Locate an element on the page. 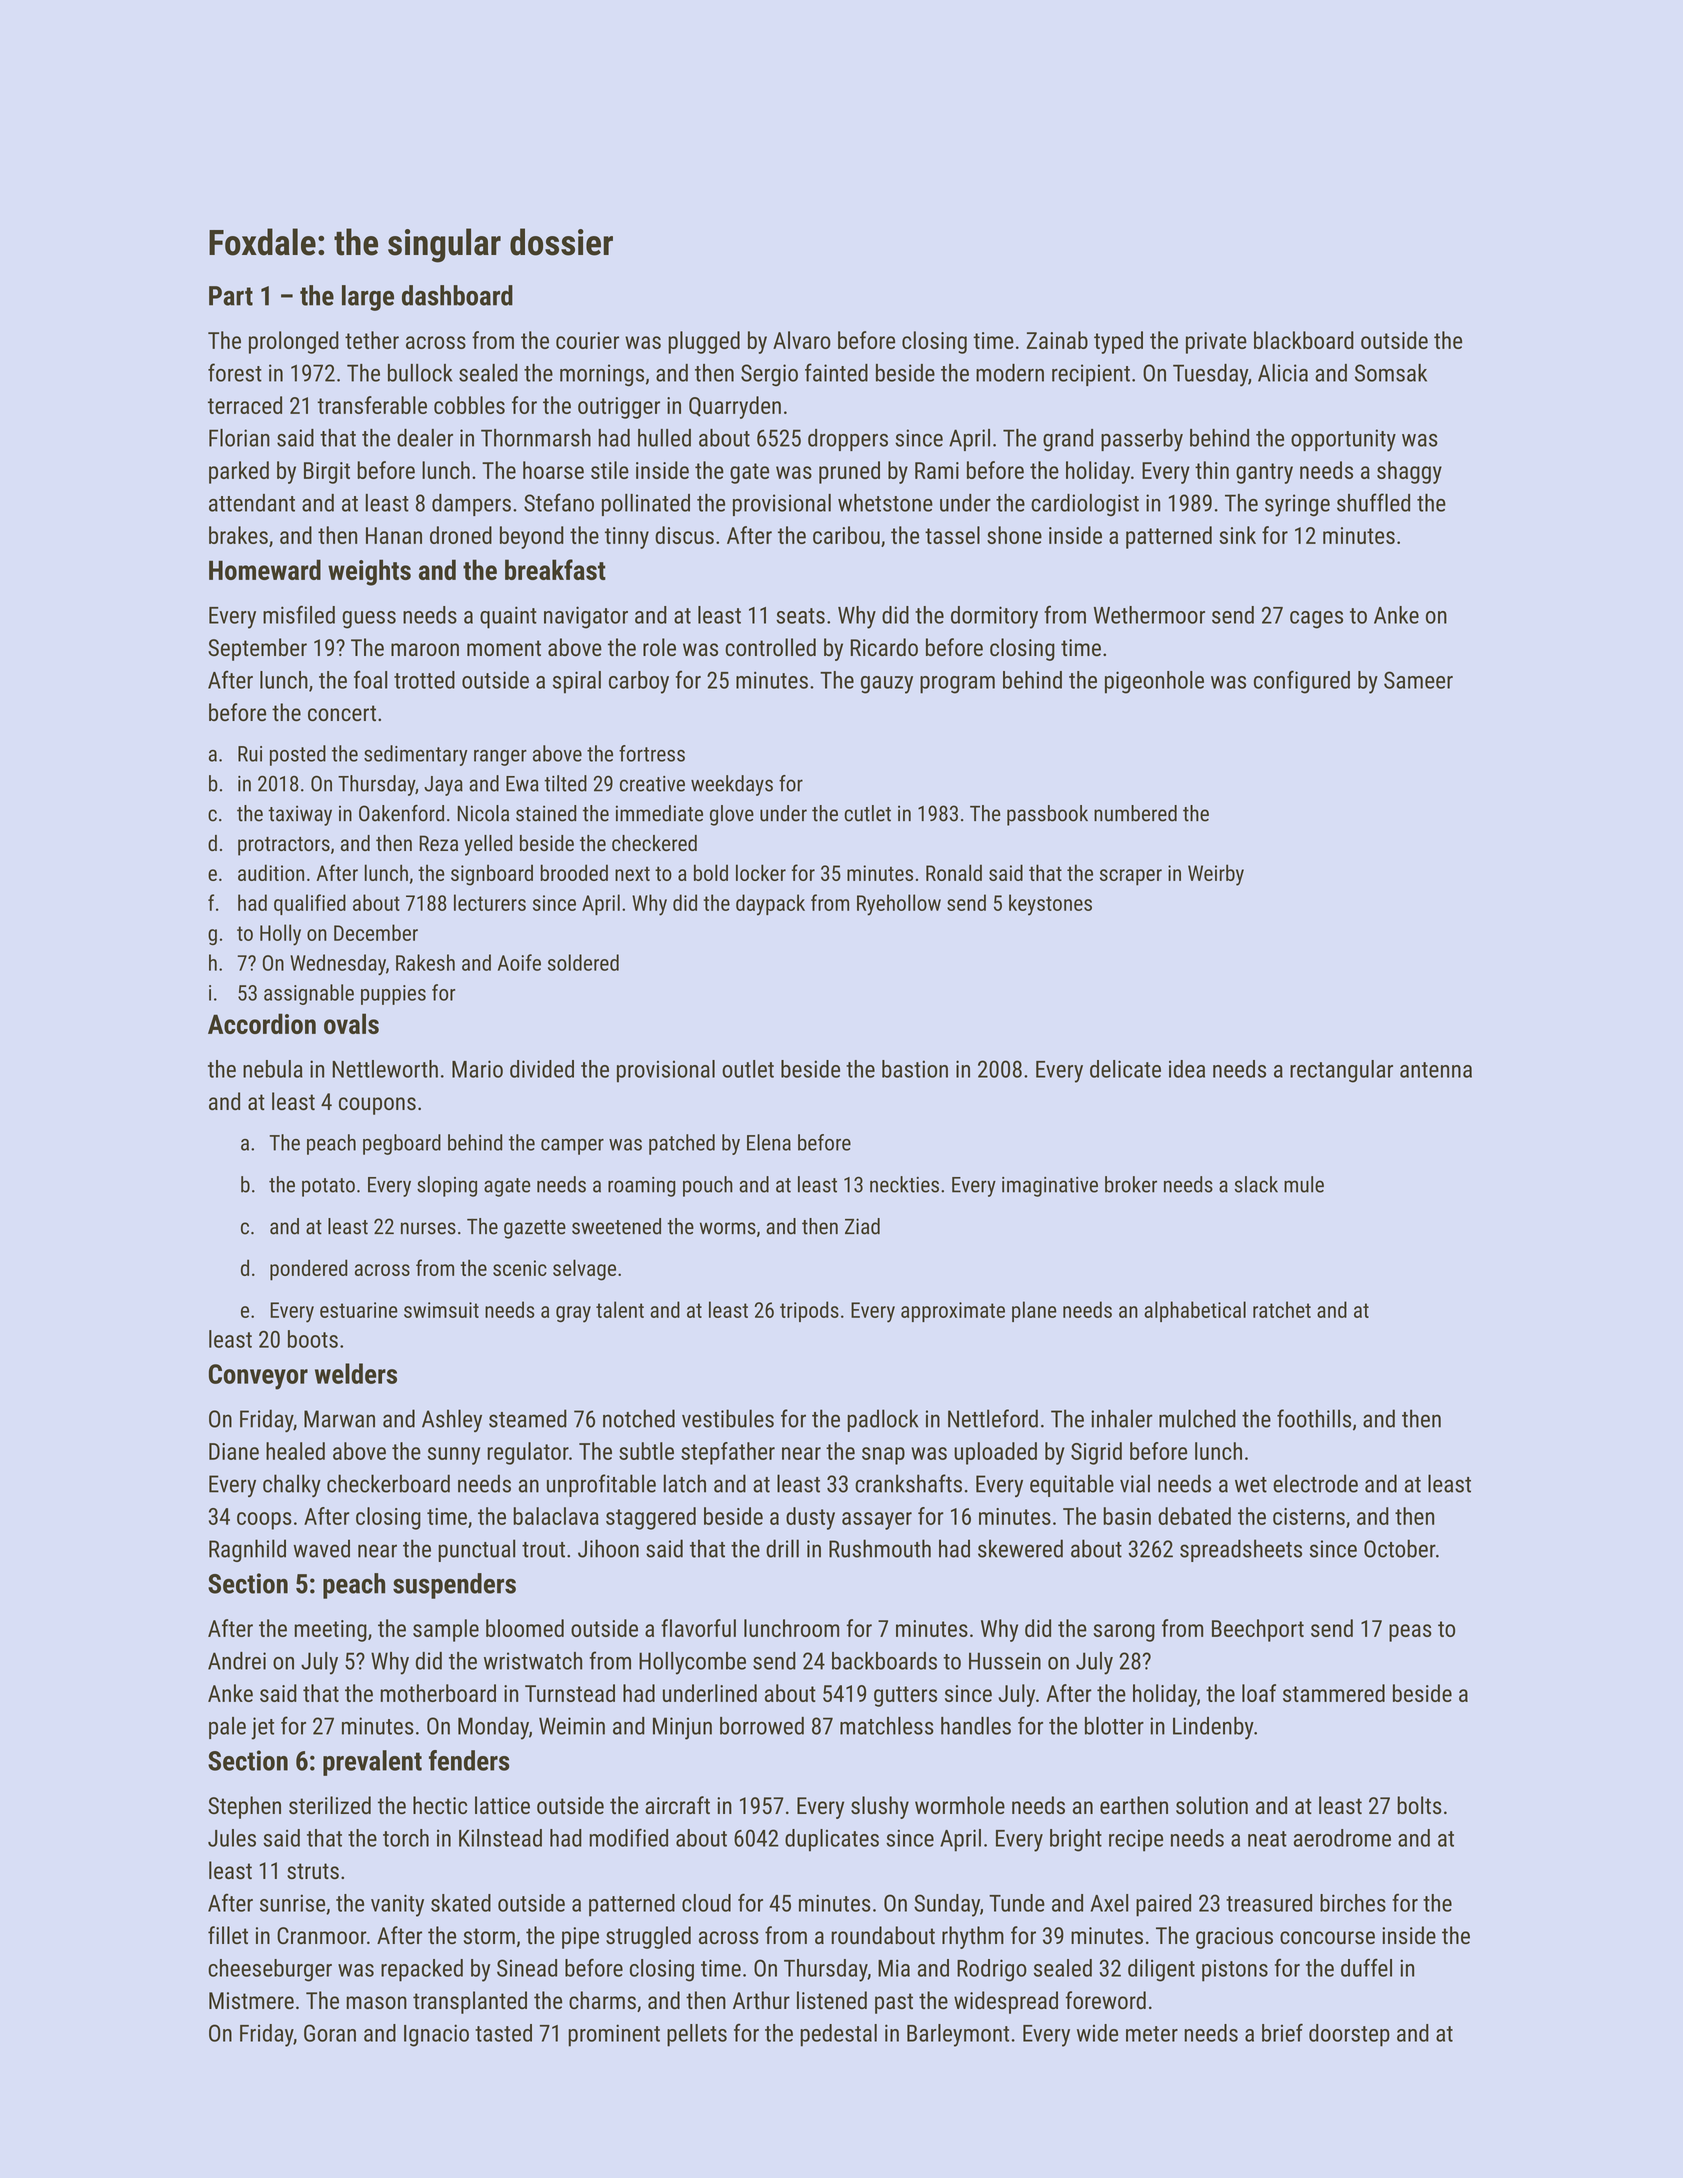 This document has height=2178, width=1683. mule is located at coordinates (1304, 1184).
